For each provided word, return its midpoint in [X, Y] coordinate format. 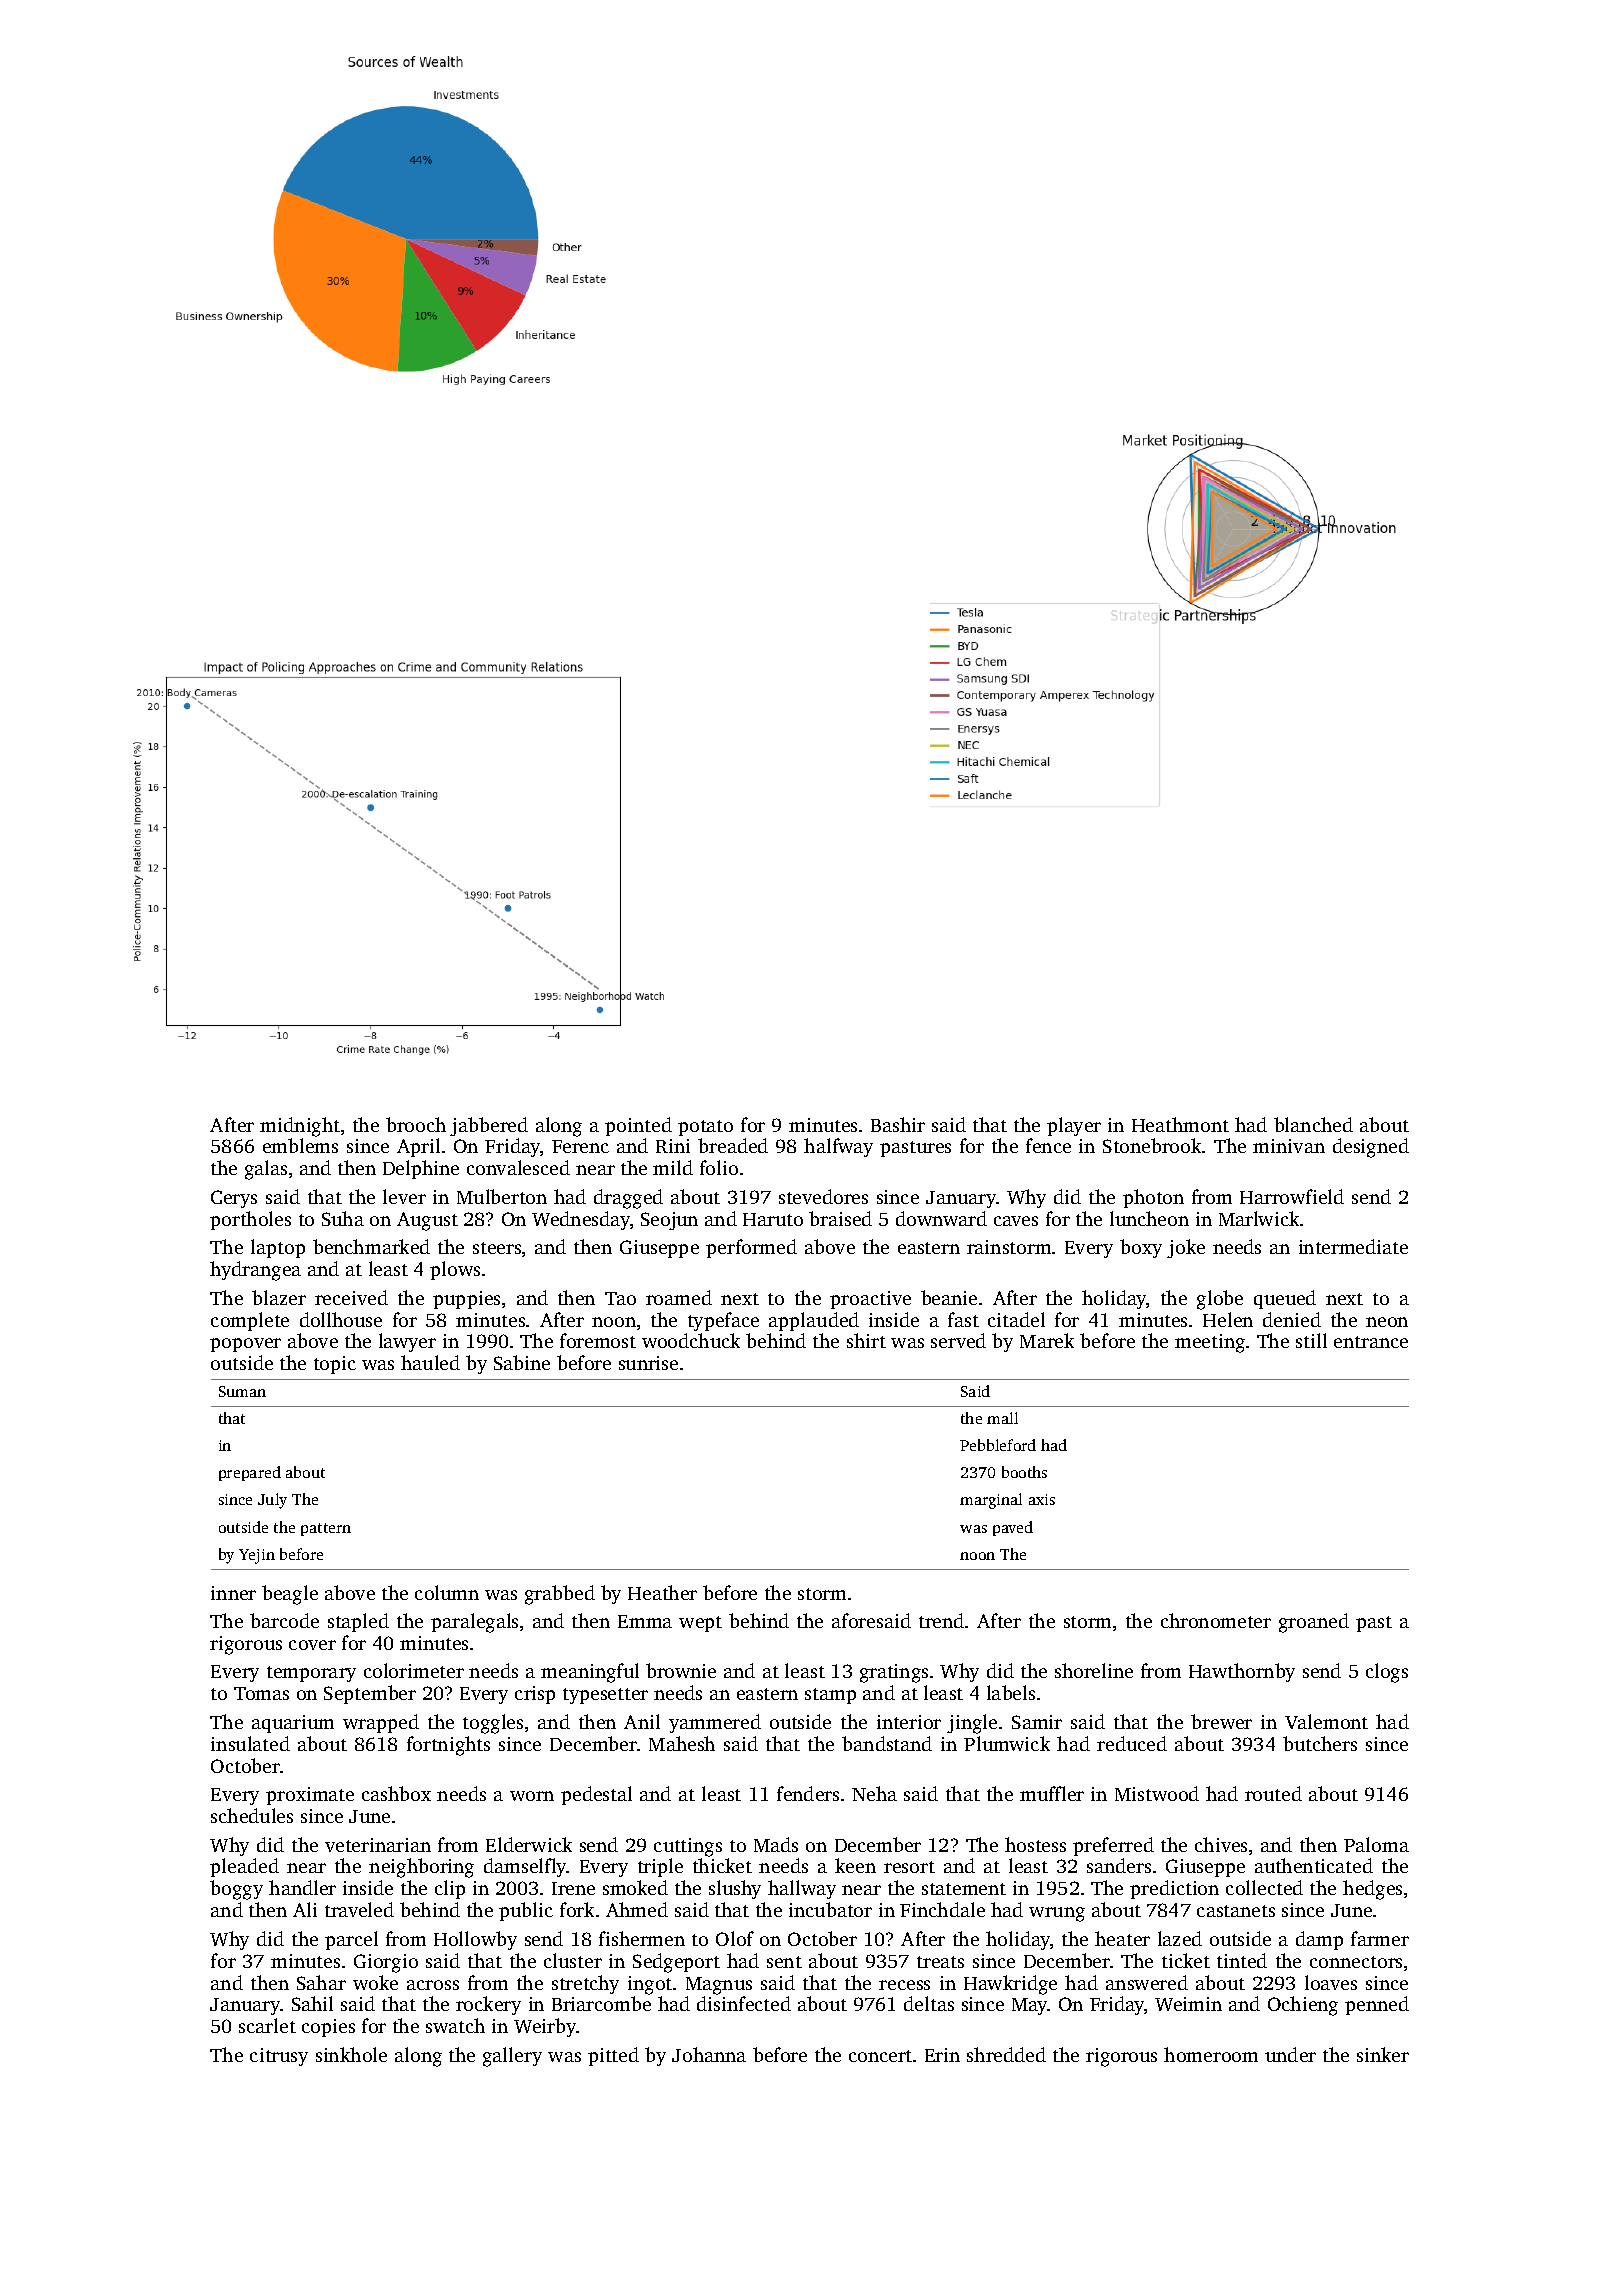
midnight [300, 1127]
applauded [814, 1321]
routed [1273, 1793]
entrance [1371, 1342]
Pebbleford [998, 1445]
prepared [250, 1473]
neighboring [421, 1868]
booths [1024, 1472]
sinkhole [351, 2054]
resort [909, 1867]
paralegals [474, 1623]
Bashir [898, 1124]
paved [1013, 1528]
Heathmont [1180, 1124]
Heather [662, 1592]
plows [455, 1270]
